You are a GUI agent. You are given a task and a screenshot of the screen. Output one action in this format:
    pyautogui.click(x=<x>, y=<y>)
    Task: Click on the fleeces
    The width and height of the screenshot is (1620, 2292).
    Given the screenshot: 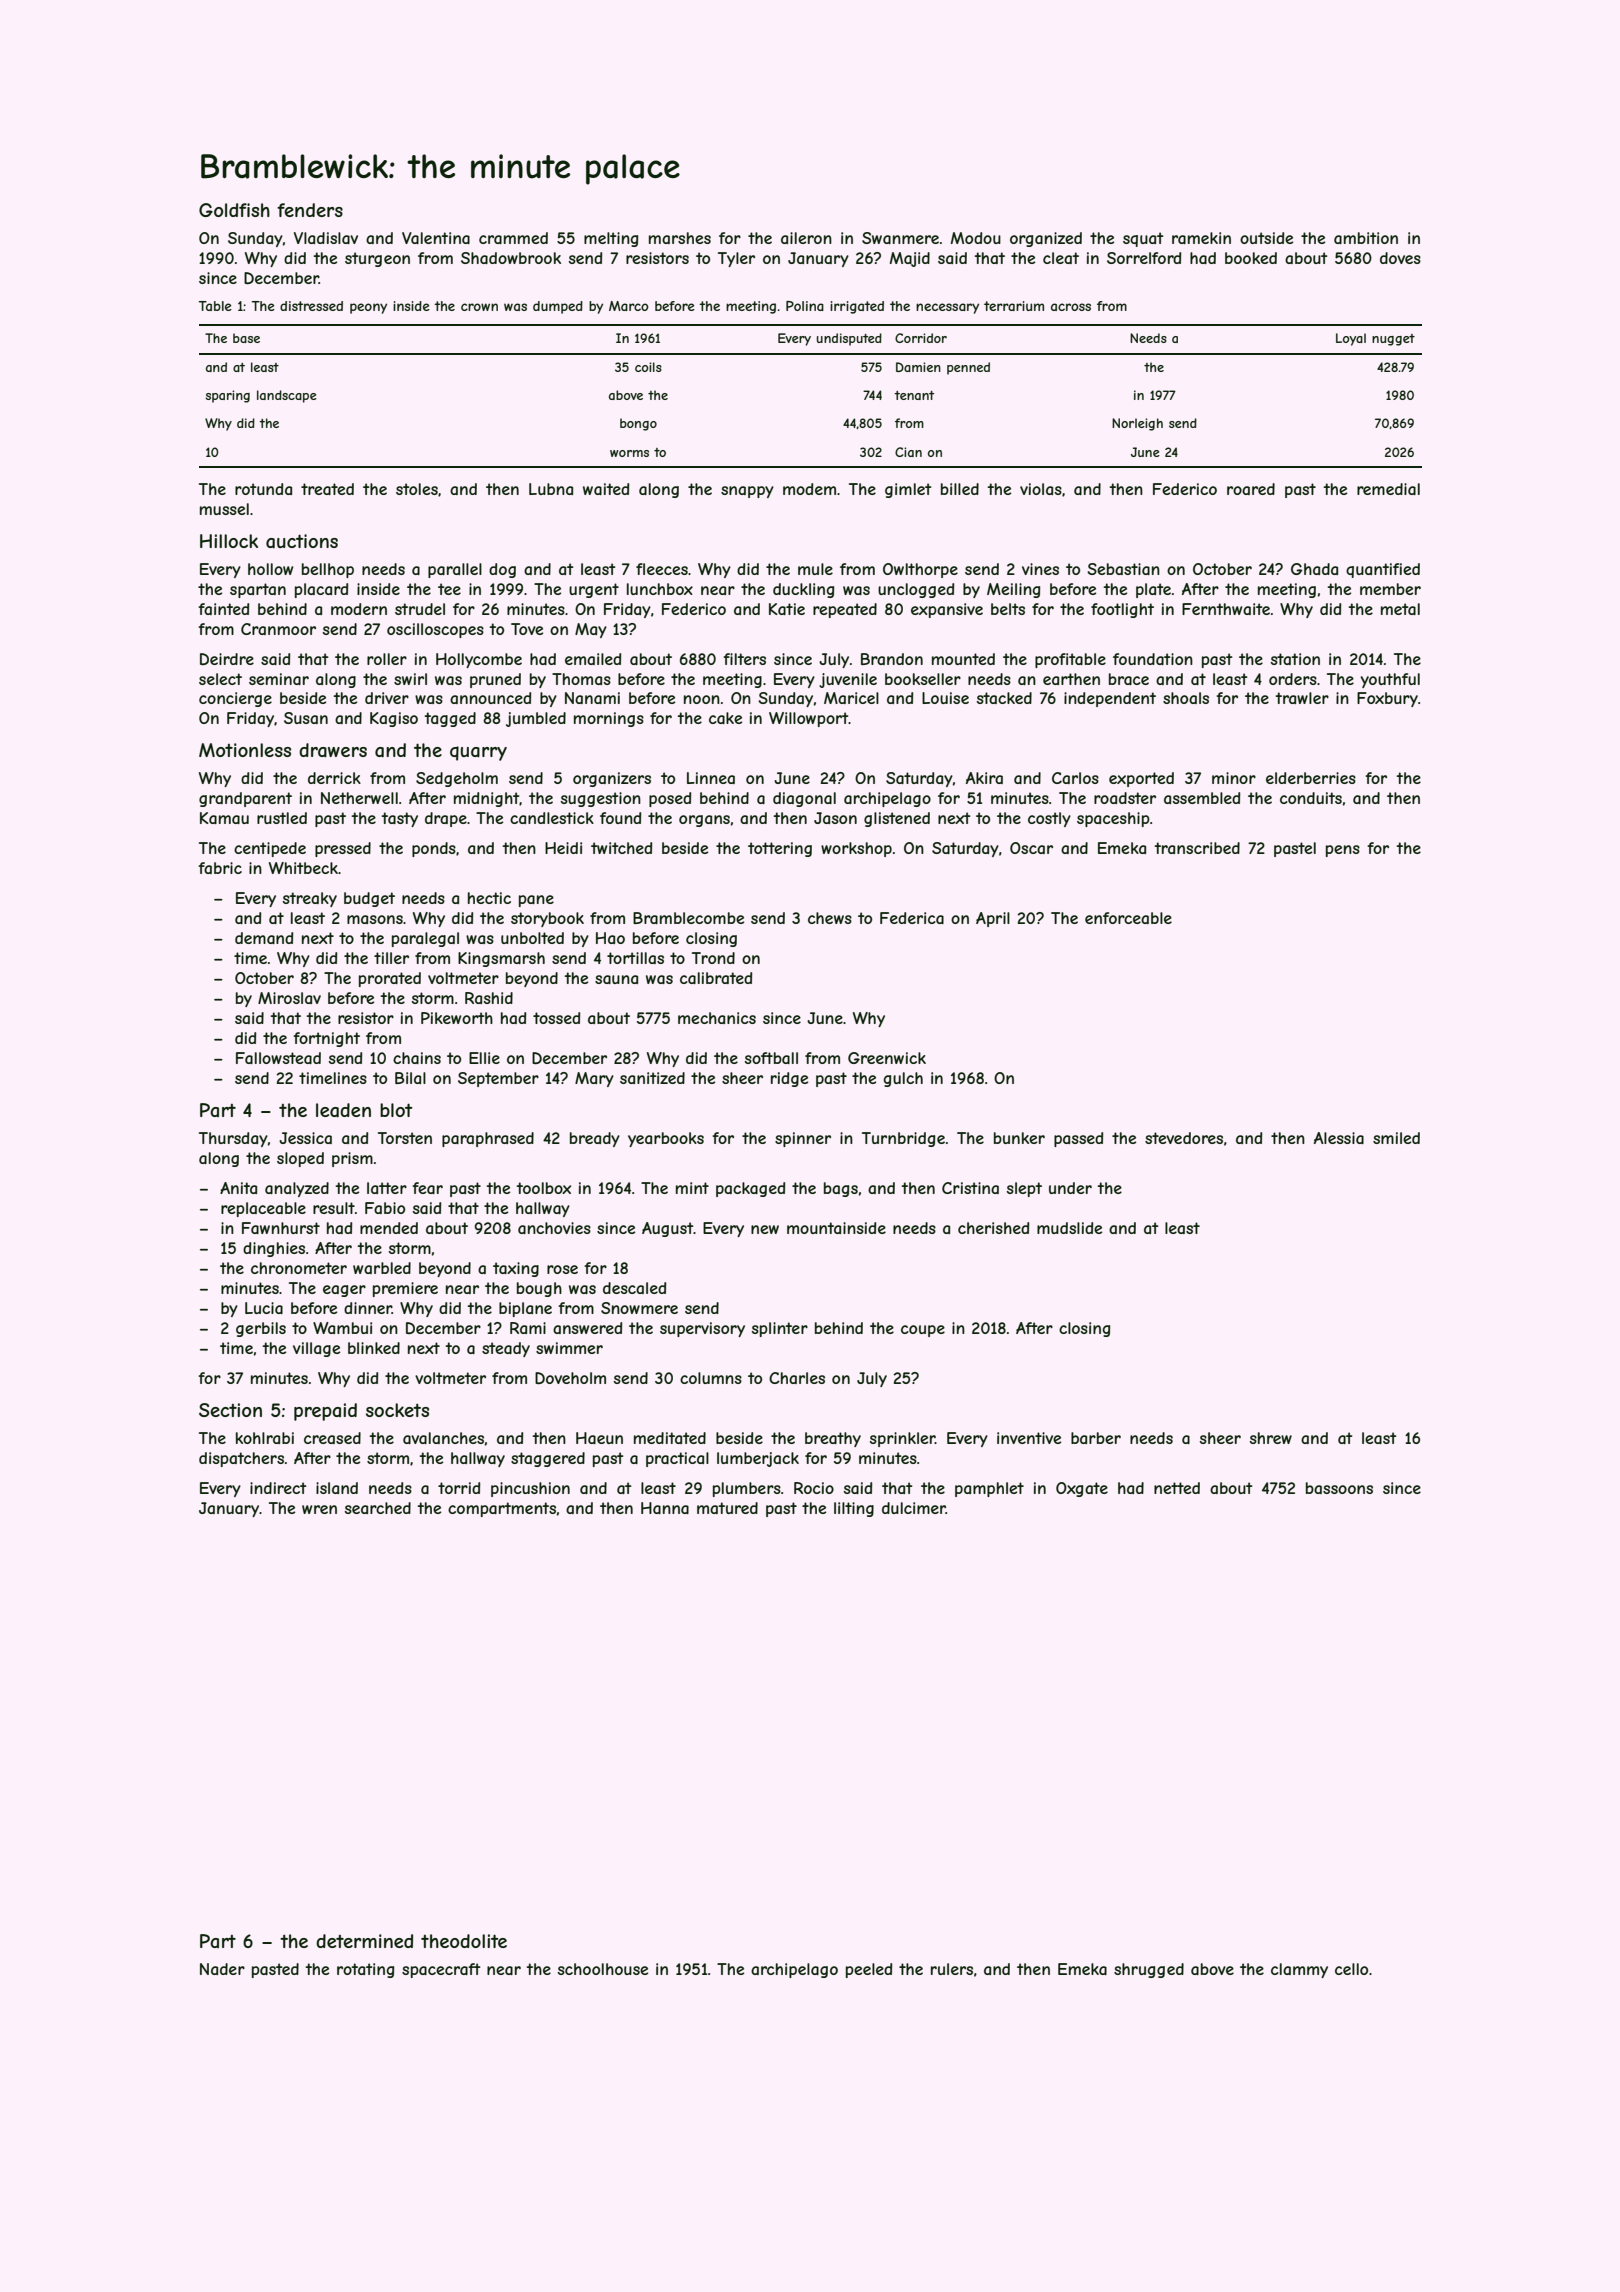 What is the action you would take?
    pyautogui.click(x=662, y=569)
